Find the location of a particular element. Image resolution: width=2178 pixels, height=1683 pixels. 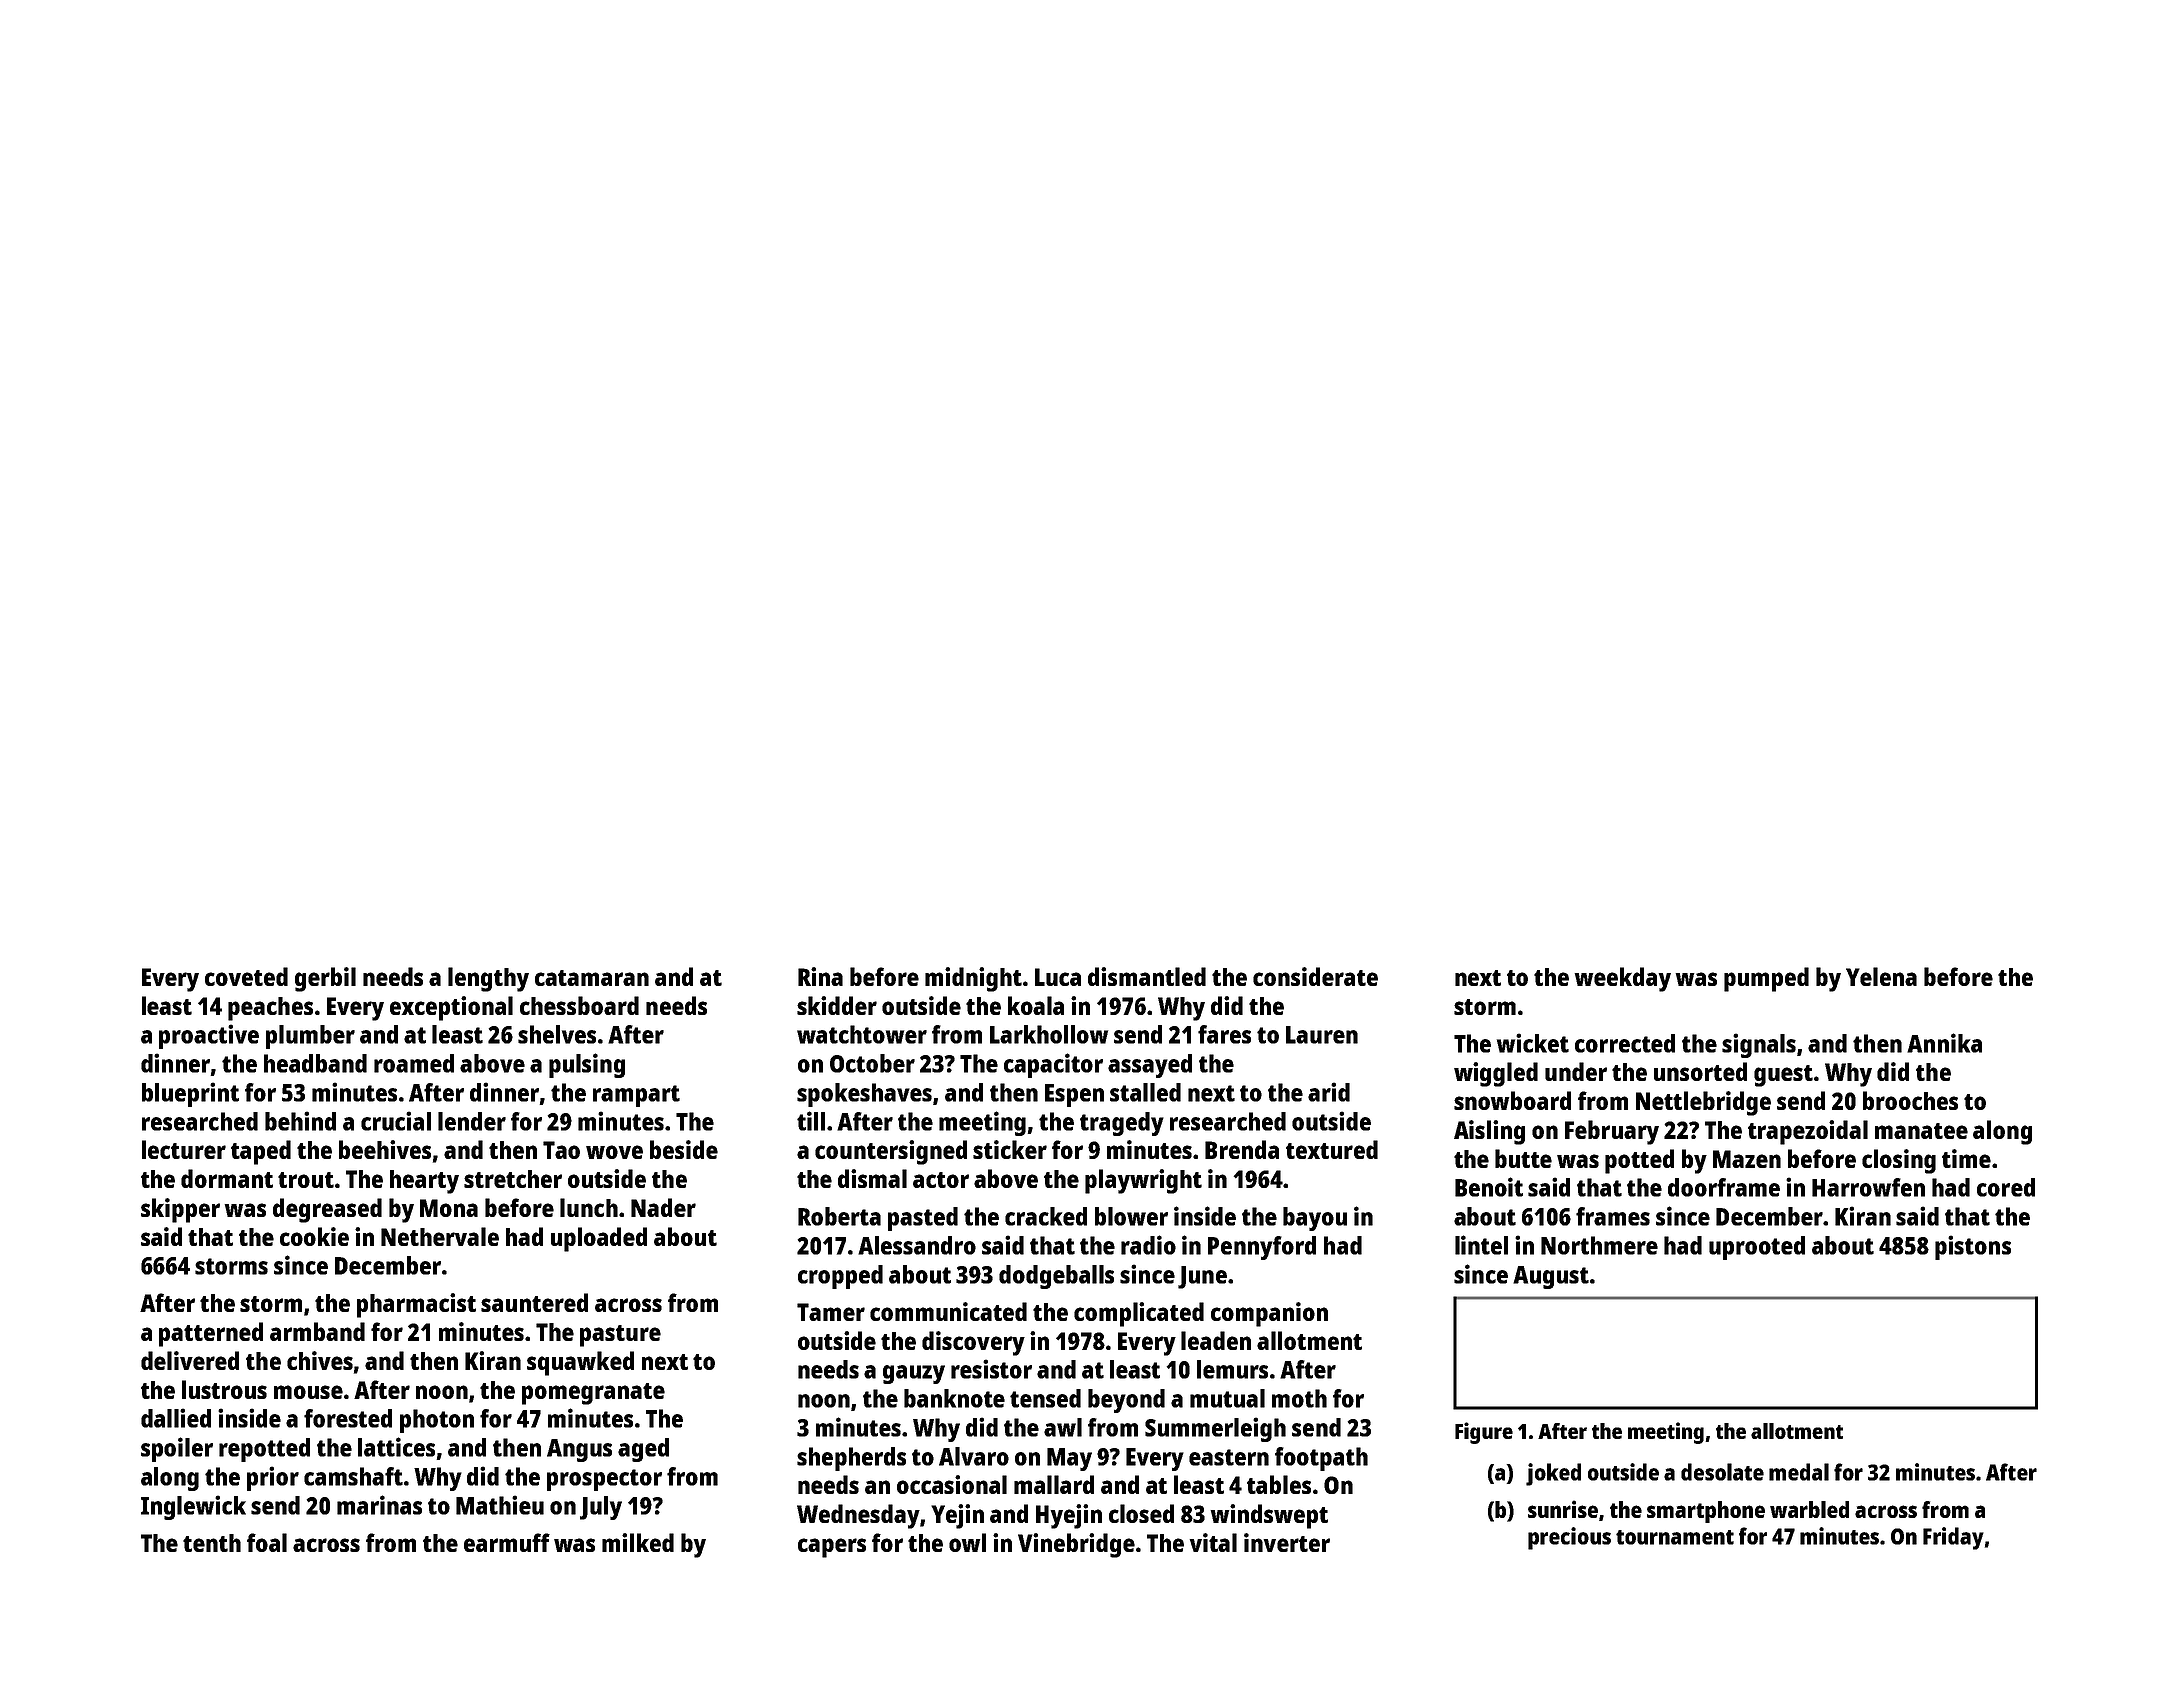

lunch is located at coordinates (589, 1207).
